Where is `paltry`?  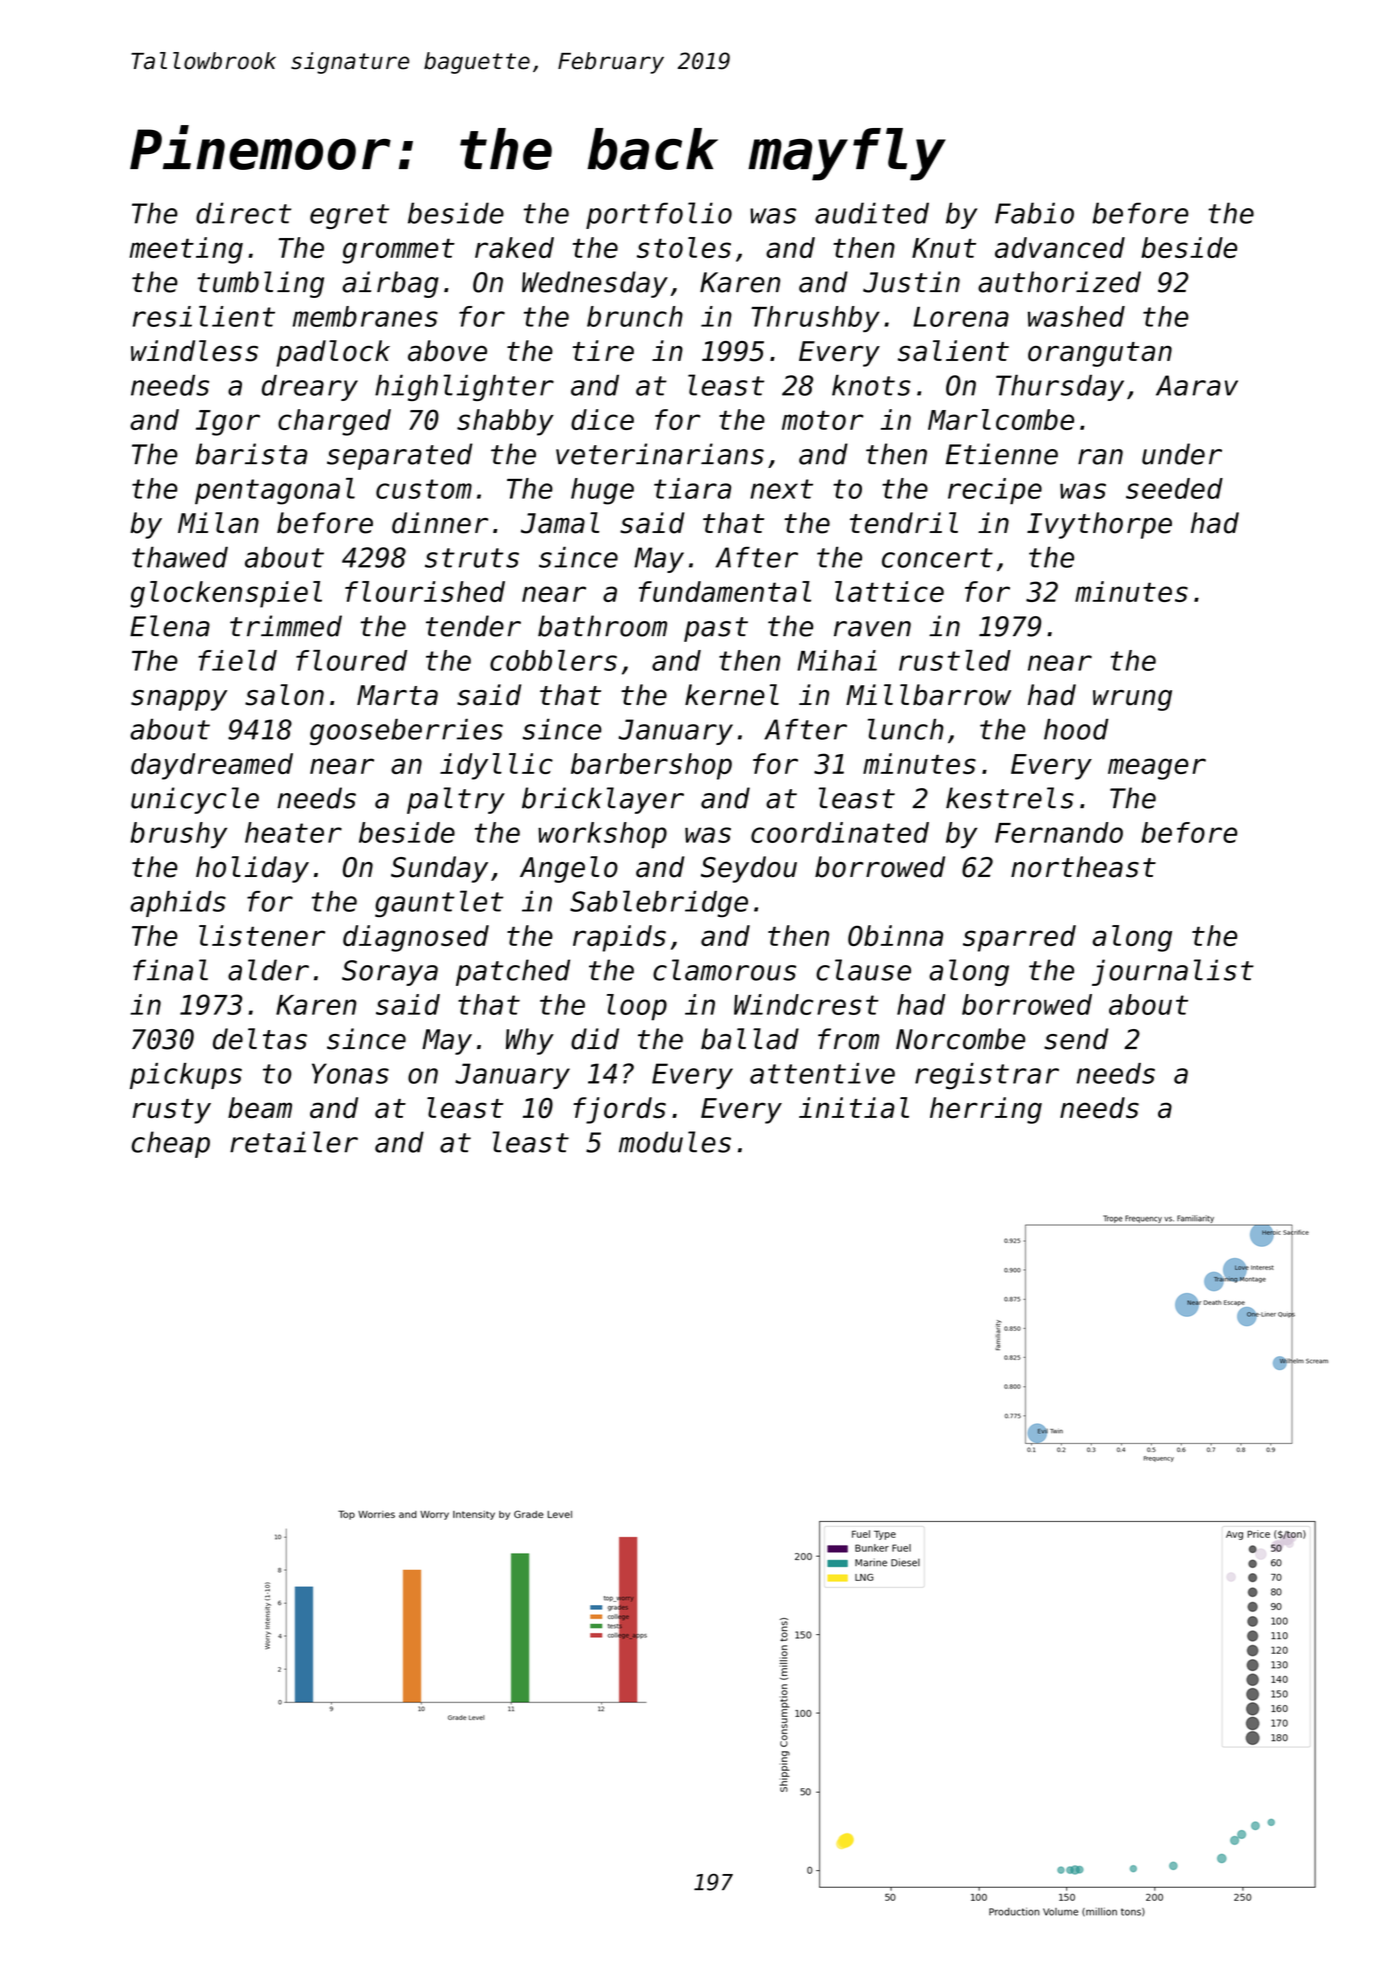
paltry is located at coordinates (456, 800).
